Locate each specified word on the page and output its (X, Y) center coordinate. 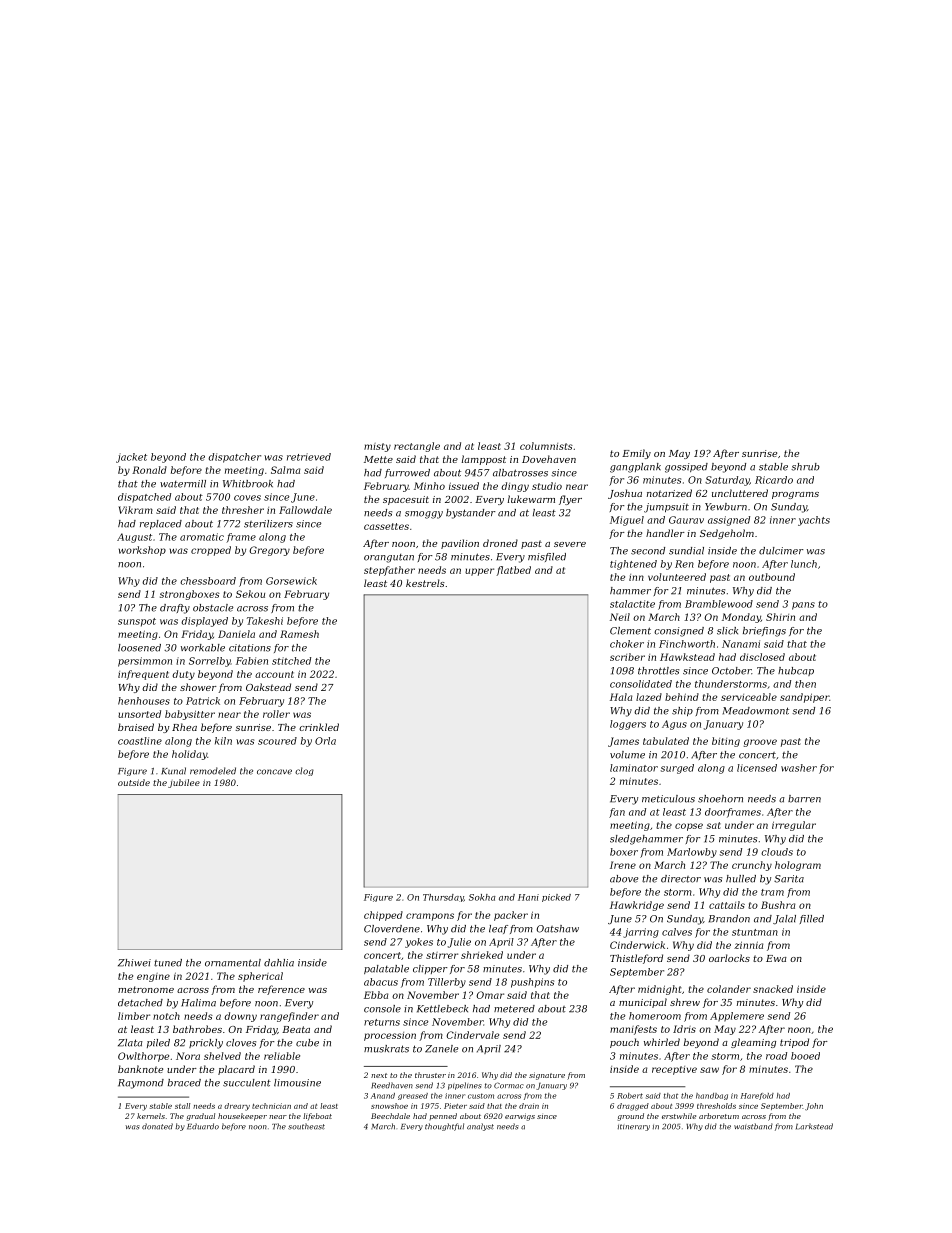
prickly (206, 1044)
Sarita (789, 879)
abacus (381, 982)
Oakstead (268, 687)
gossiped (686, 468)
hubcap (796, 671)
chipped (383, 916)
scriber (627, 657)
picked (556, 898)
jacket (131, 458)
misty (377, 447)
